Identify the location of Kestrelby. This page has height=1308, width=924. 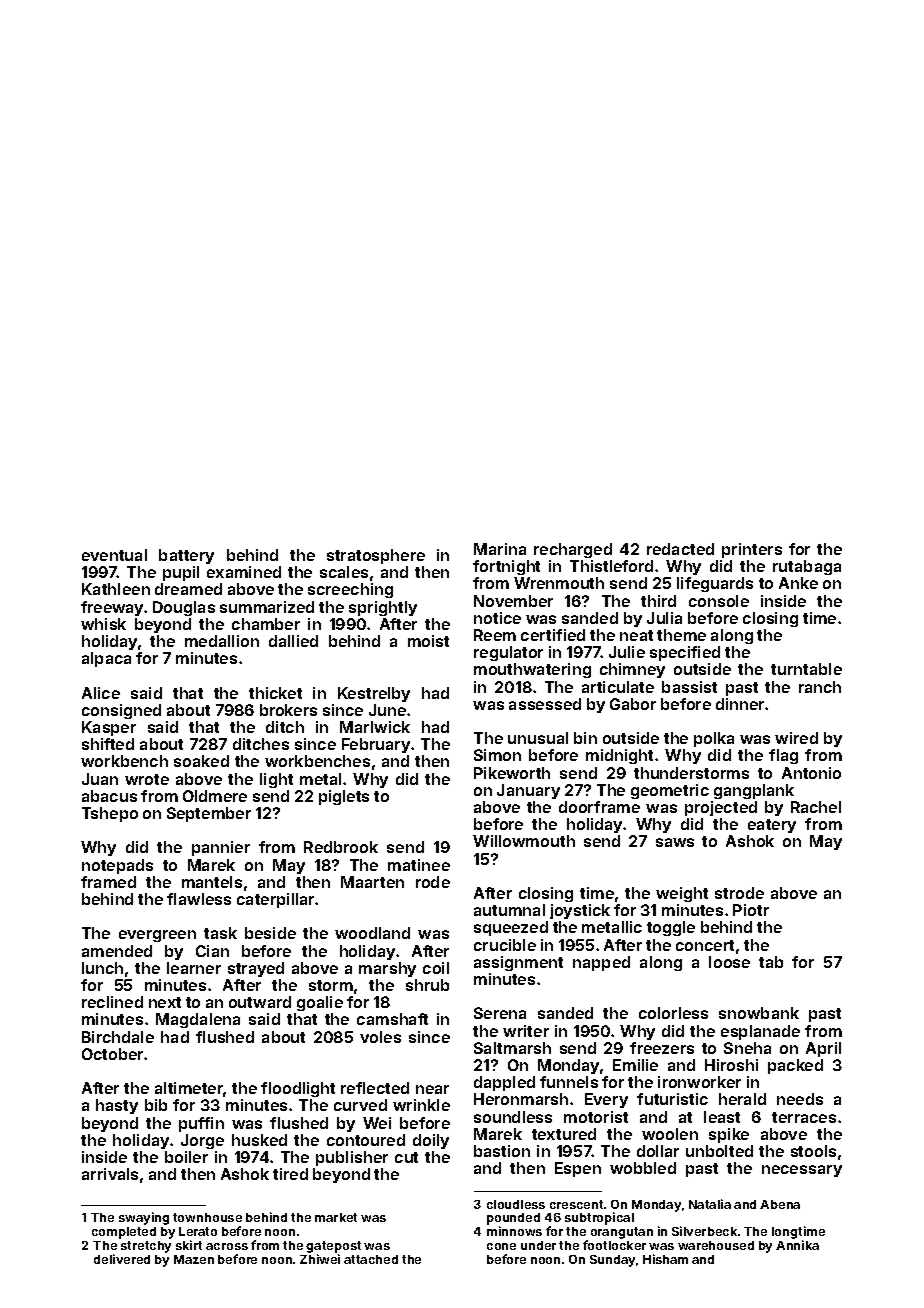
(374, 694).
